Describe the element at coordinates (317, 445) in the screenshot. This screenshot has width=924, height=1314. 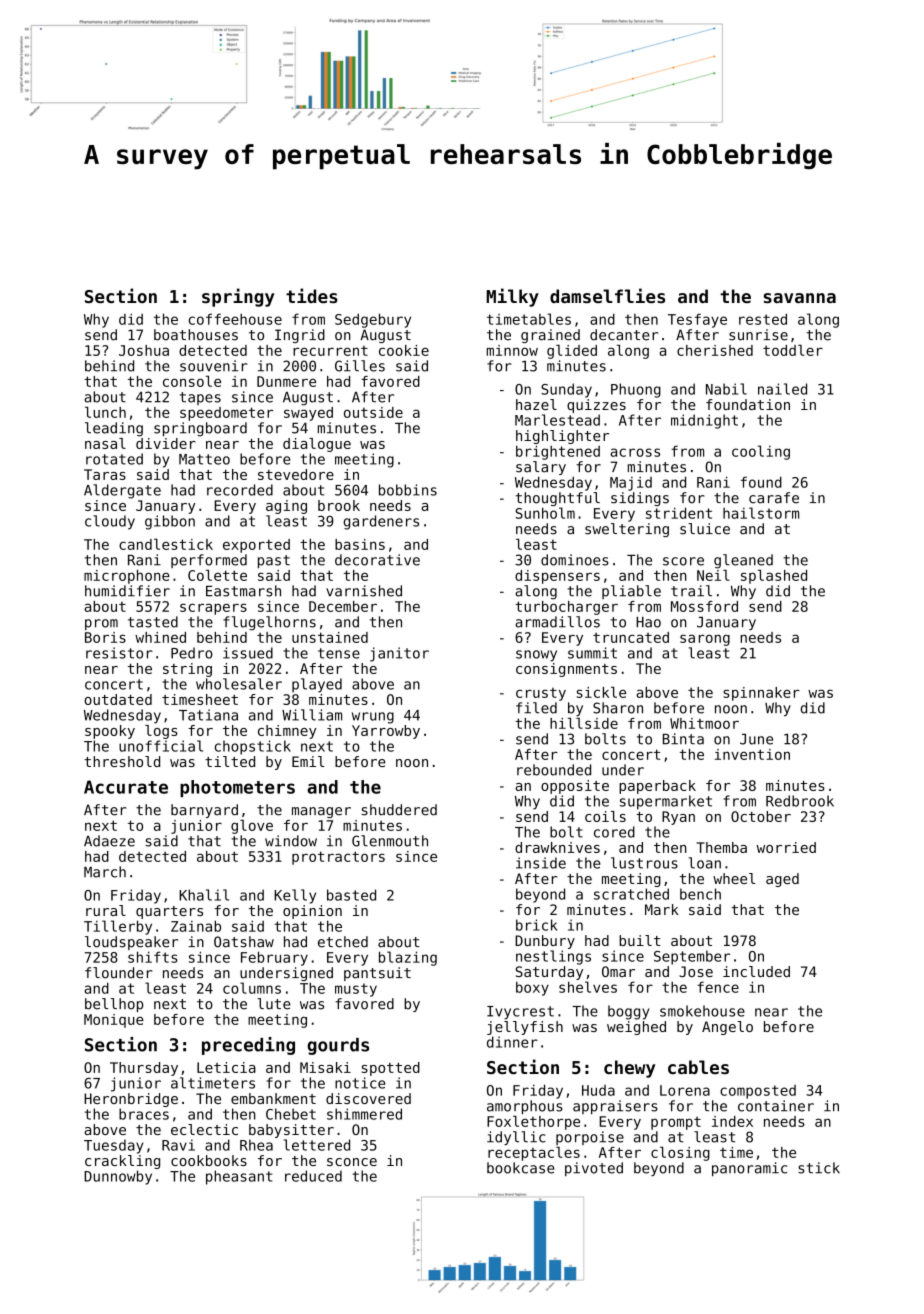
I see `dialogue` at that location.
